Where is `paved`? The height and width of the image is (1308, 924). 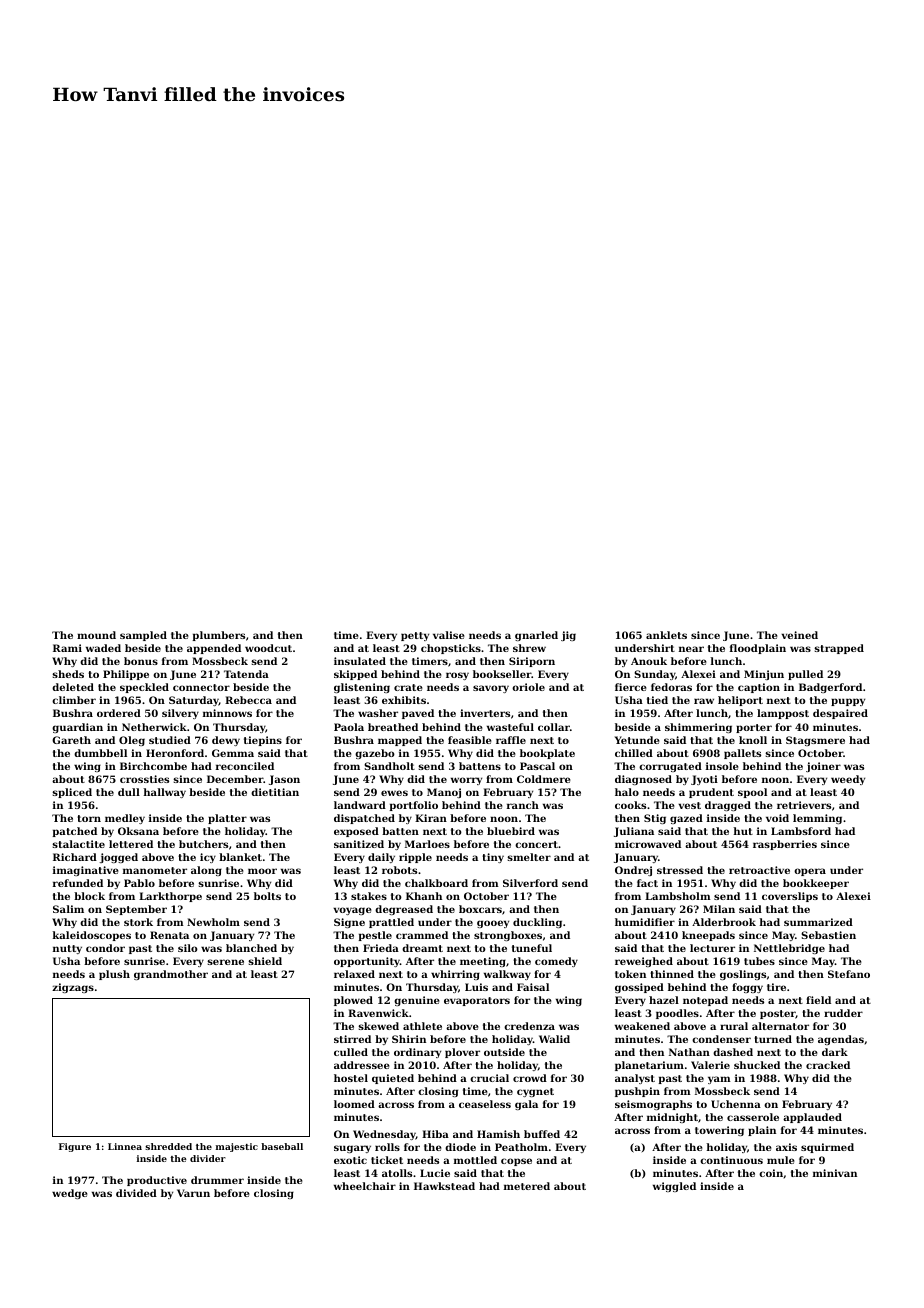
paved is located at coordinates (418, 714).
